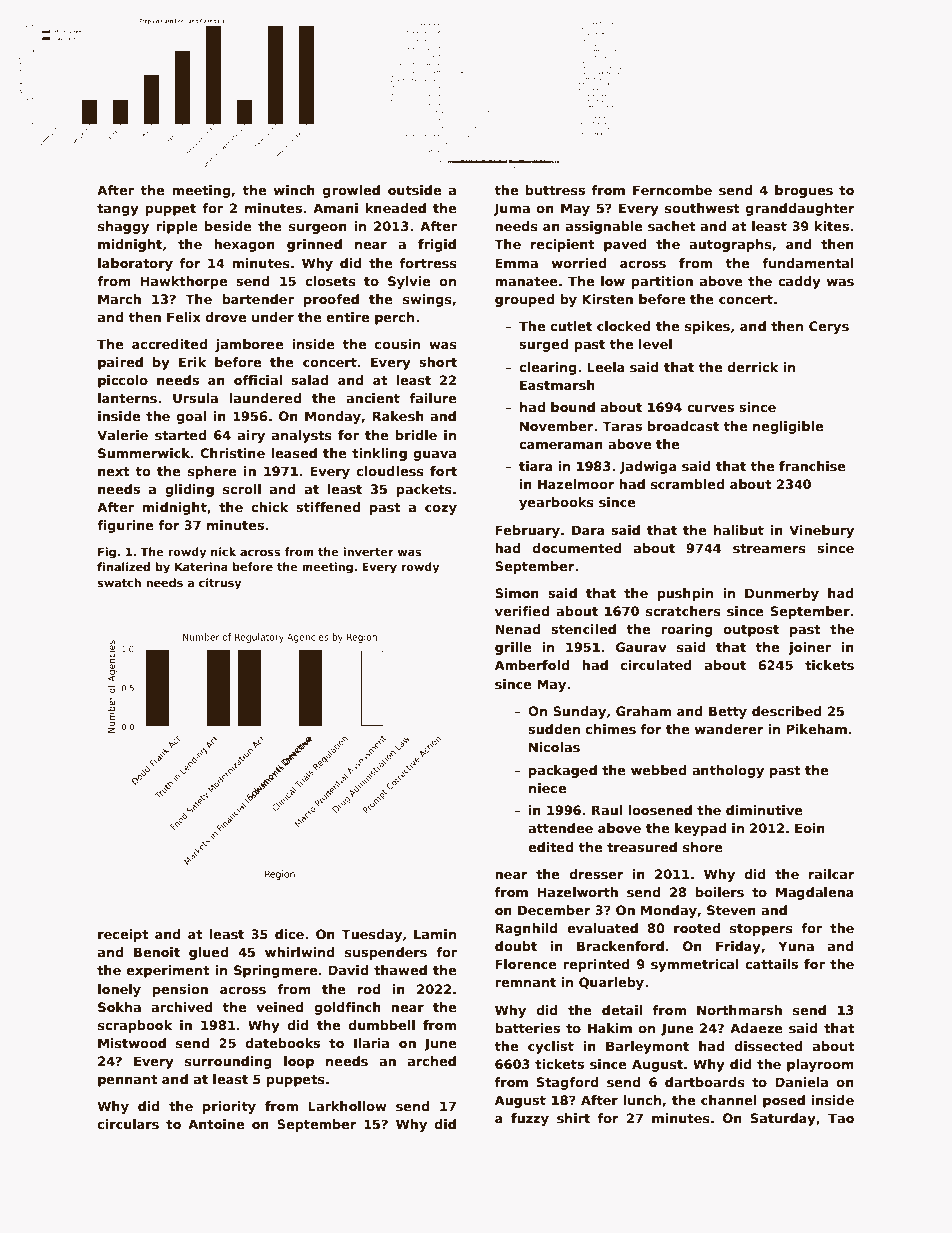 Image resolution: width=952 pixels, height=1233 pixels. I want to click on brogues, so click(804, 191).
